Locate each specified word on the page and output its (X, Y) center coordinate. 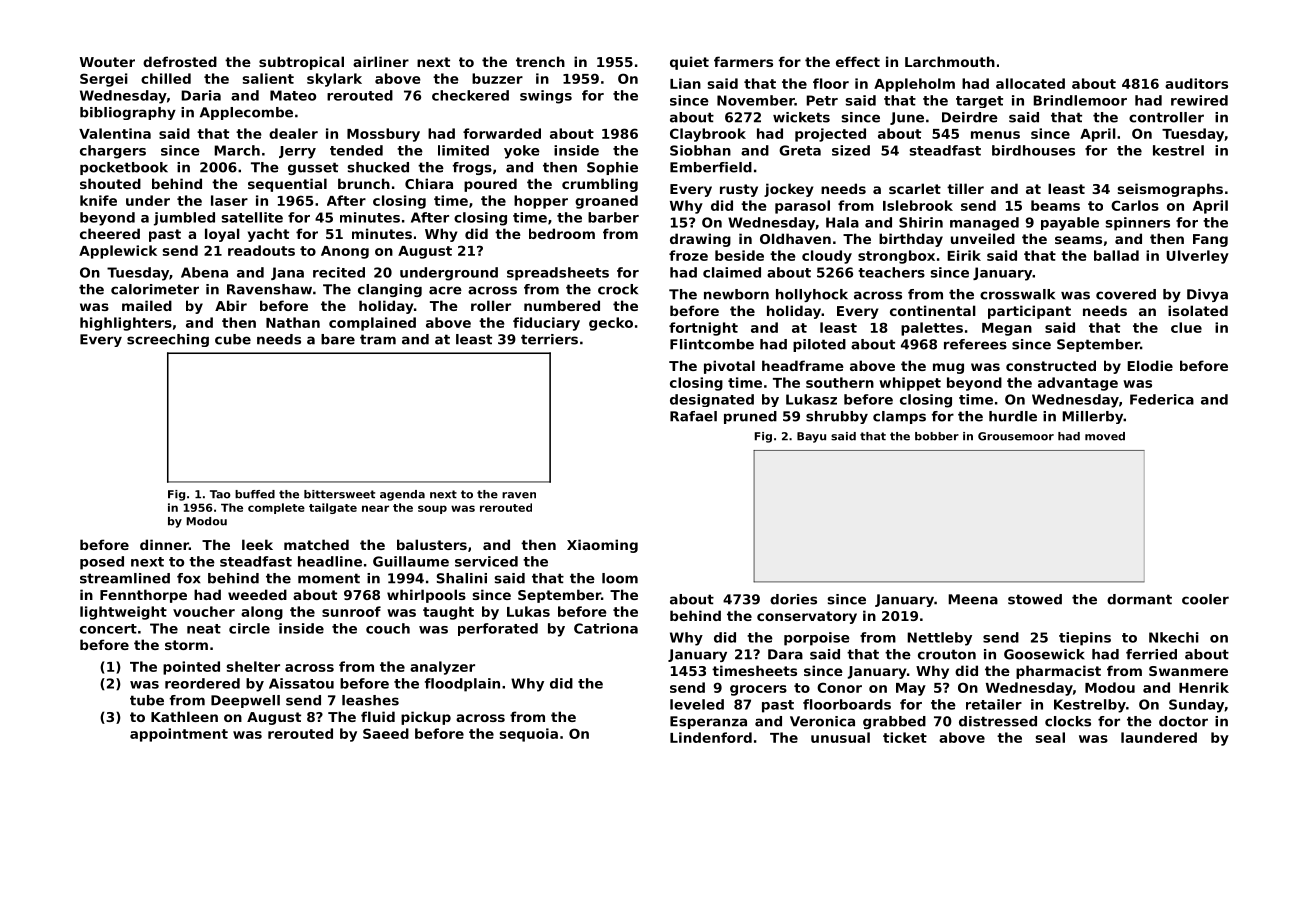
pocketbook (124, 168)
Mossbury (383, 135)
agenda (402, 495)
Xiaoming (602, 546)
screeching (168, 340)
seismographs (1170, 190)
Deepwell (245, 701)
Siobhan (700, 150)
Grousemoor (1016, 436)
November (756, 100)
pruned (750, 417)
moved (1105, 436)
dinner (164, 544)
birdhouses (1033, 150)
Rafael (693, 416)
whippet (910, 384)
